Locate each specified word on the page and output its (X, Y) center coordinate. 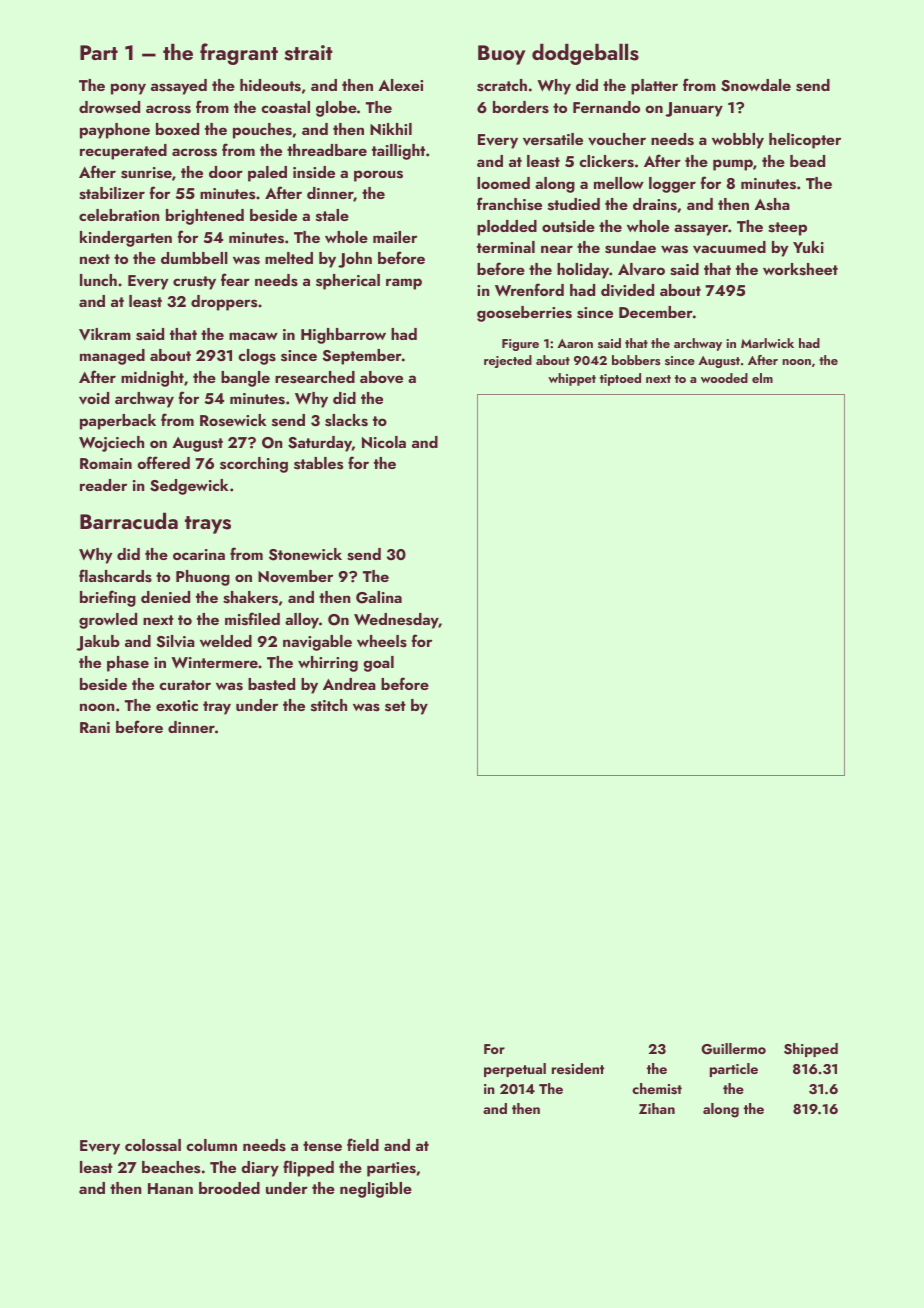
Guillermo (733, 1049)
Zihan (657, 1108)
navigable (317, 643)
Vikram (105, 334)
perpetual (515, 1070)
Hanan (170, 1188)
